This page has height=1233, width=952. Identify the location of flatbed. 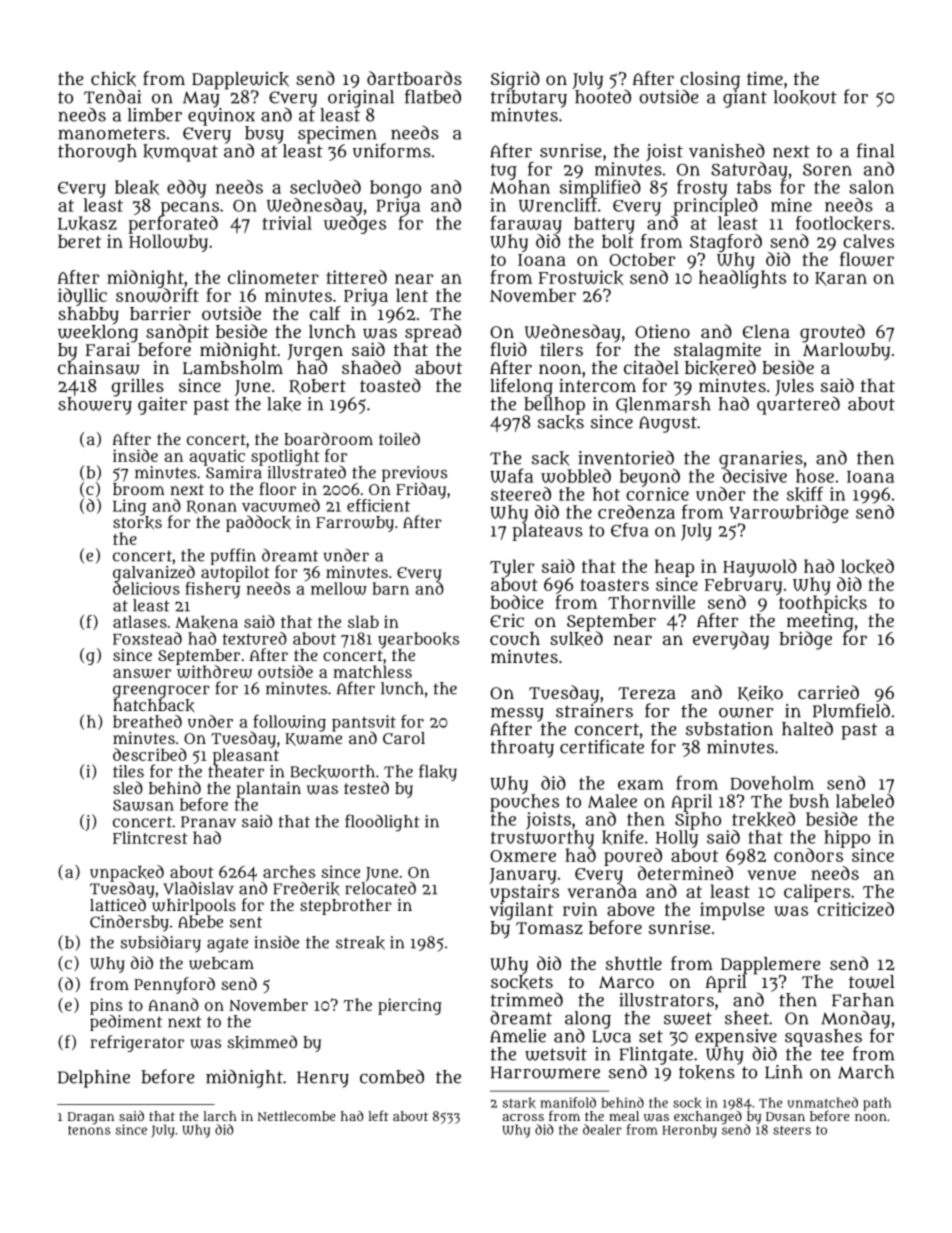
(433, 96).
